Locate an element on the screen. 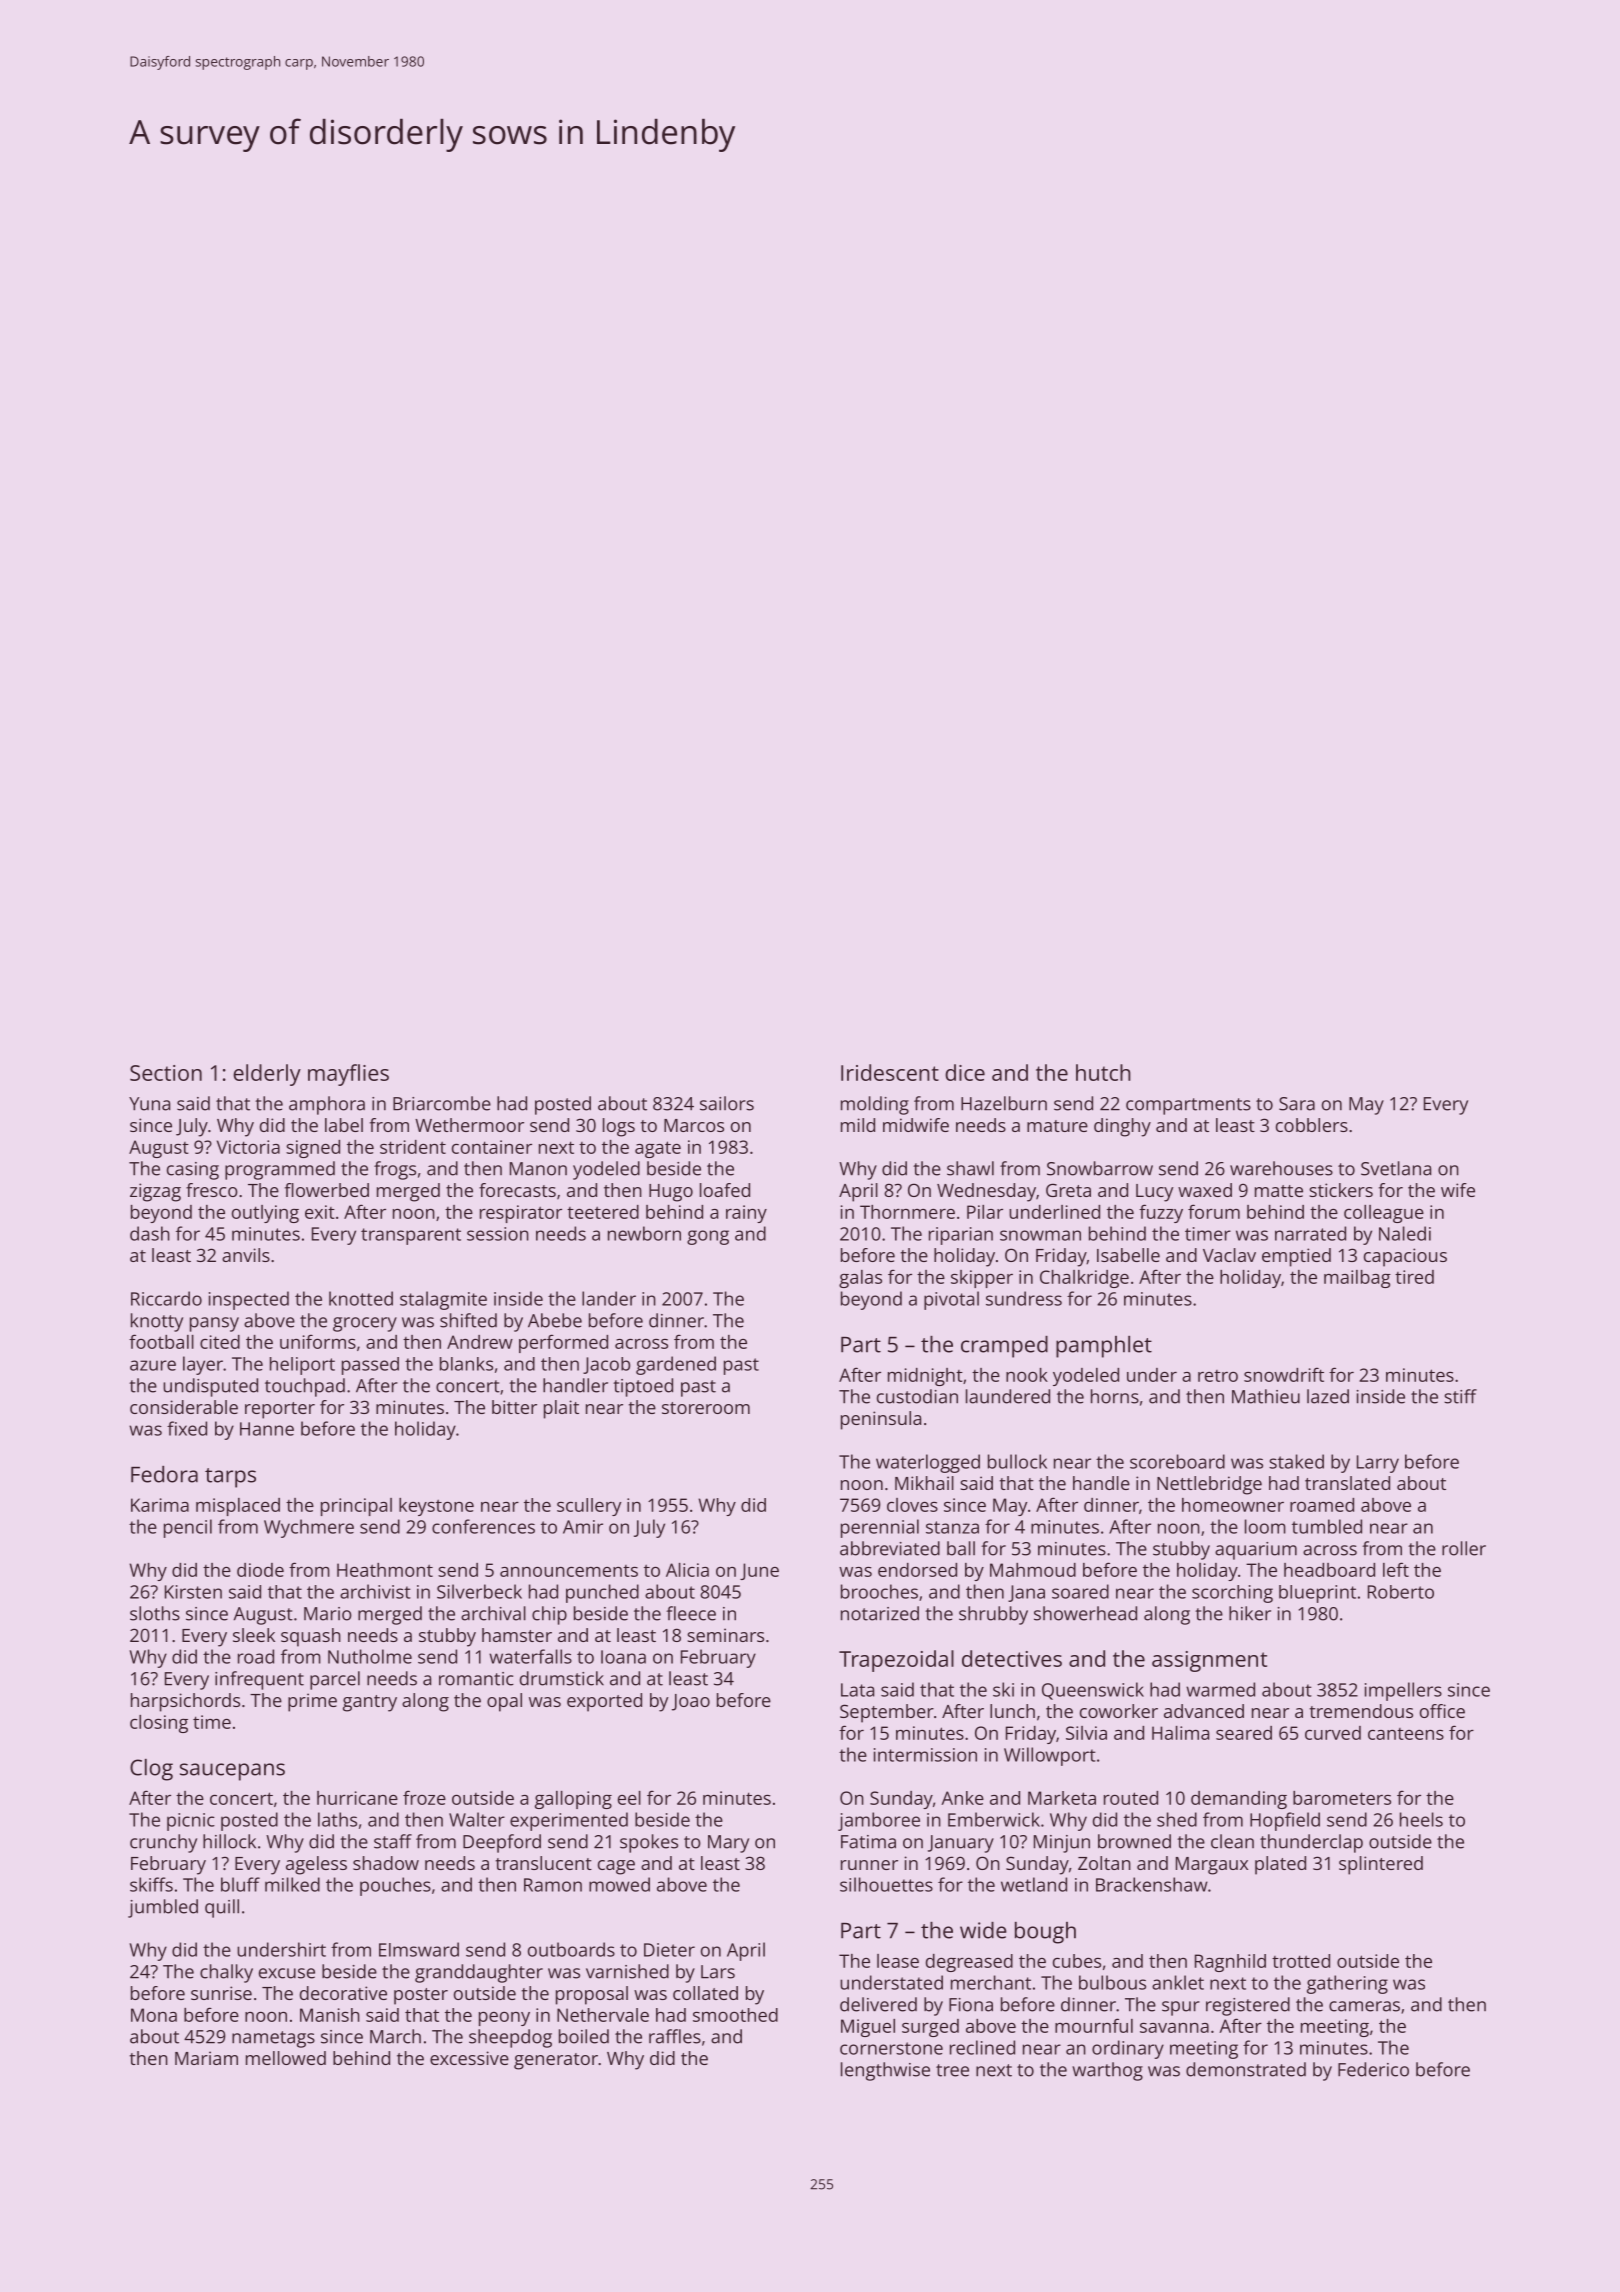  proposal is located at coordinates (592, 1995).
